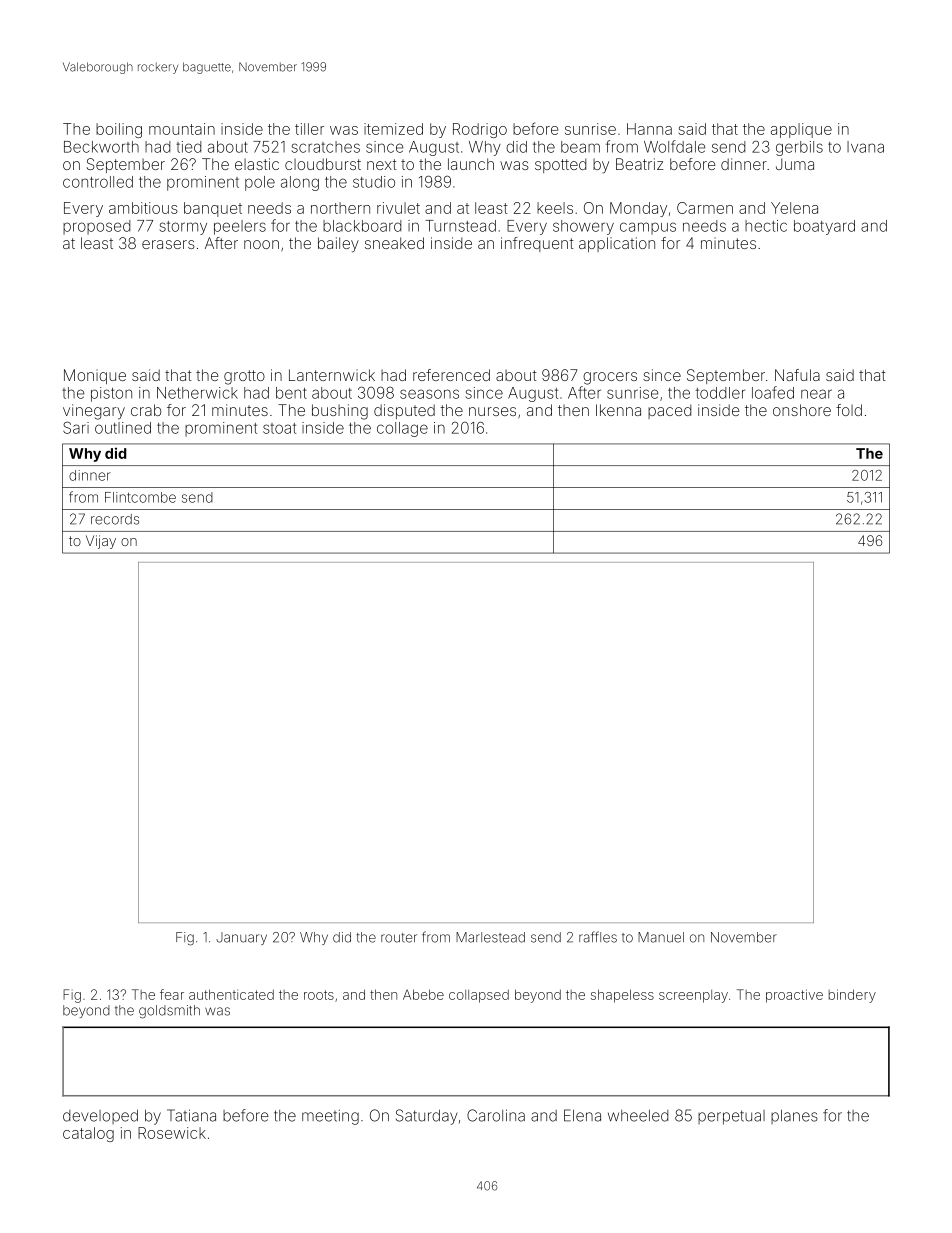  I want to click on infrequent, so click(537, 244).
